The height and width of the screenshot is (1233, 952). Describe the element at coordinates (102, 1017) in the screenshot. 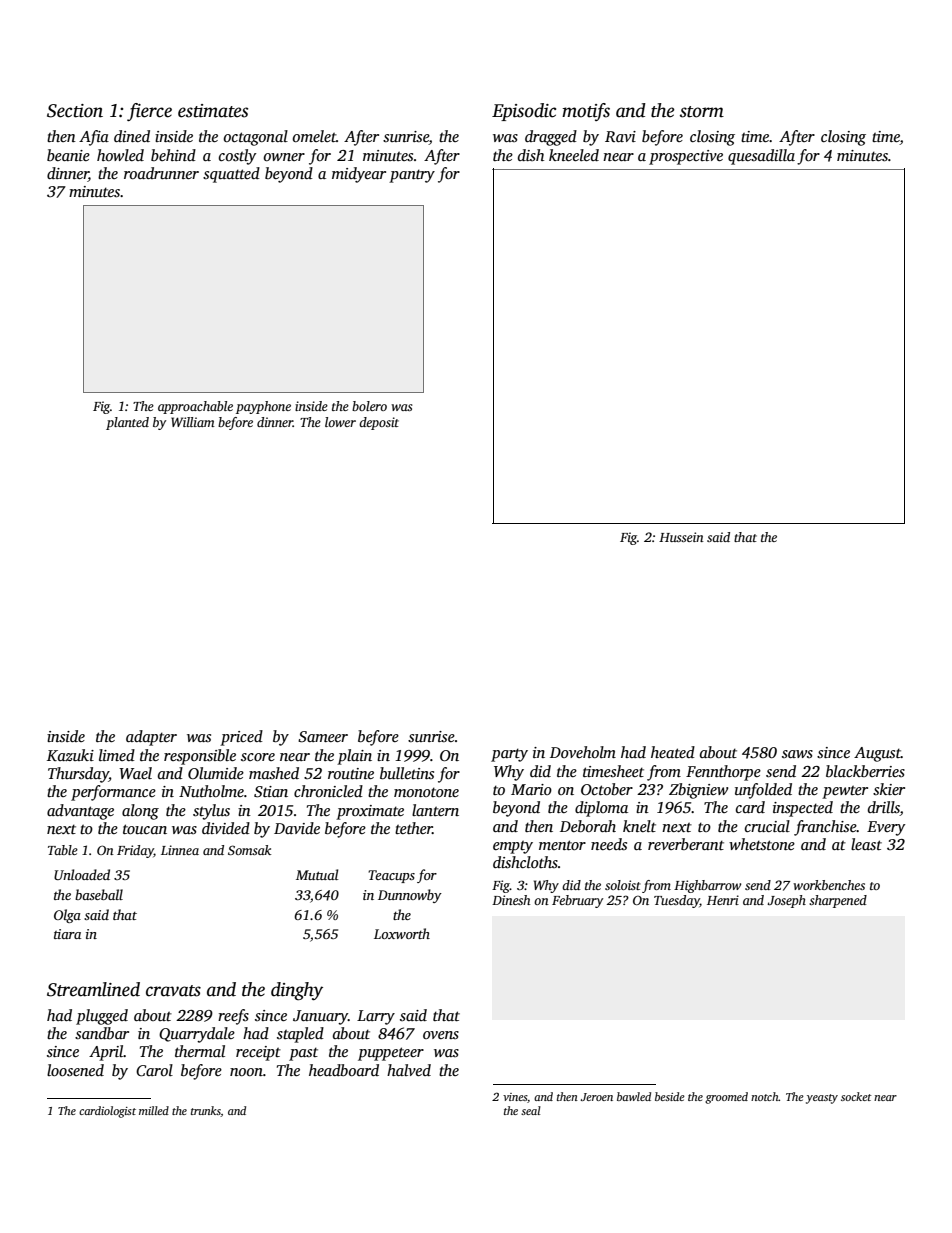

I see `plugged` at that location.
